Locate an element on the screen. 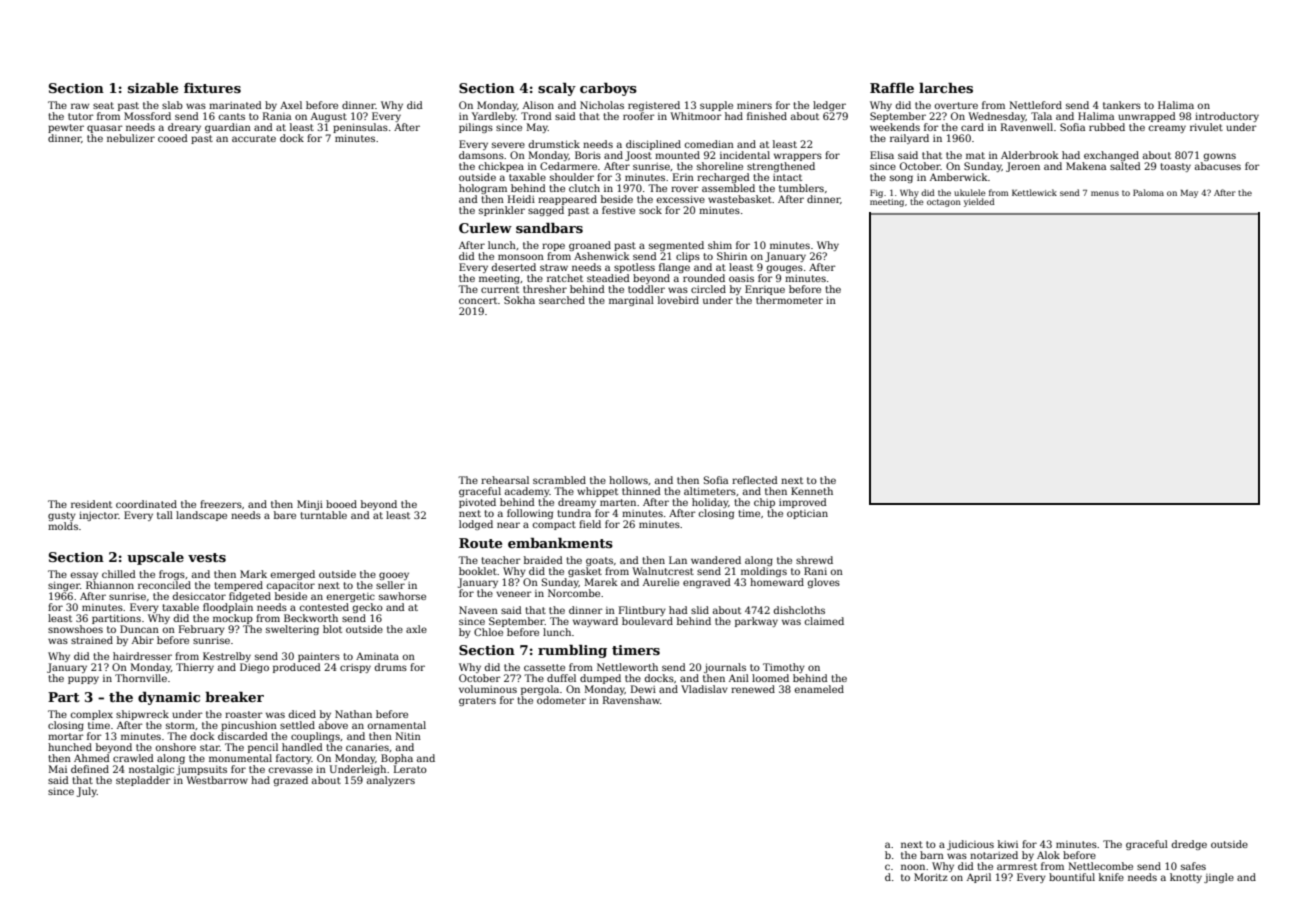  tankers is located at coordinates (1122, 105).
